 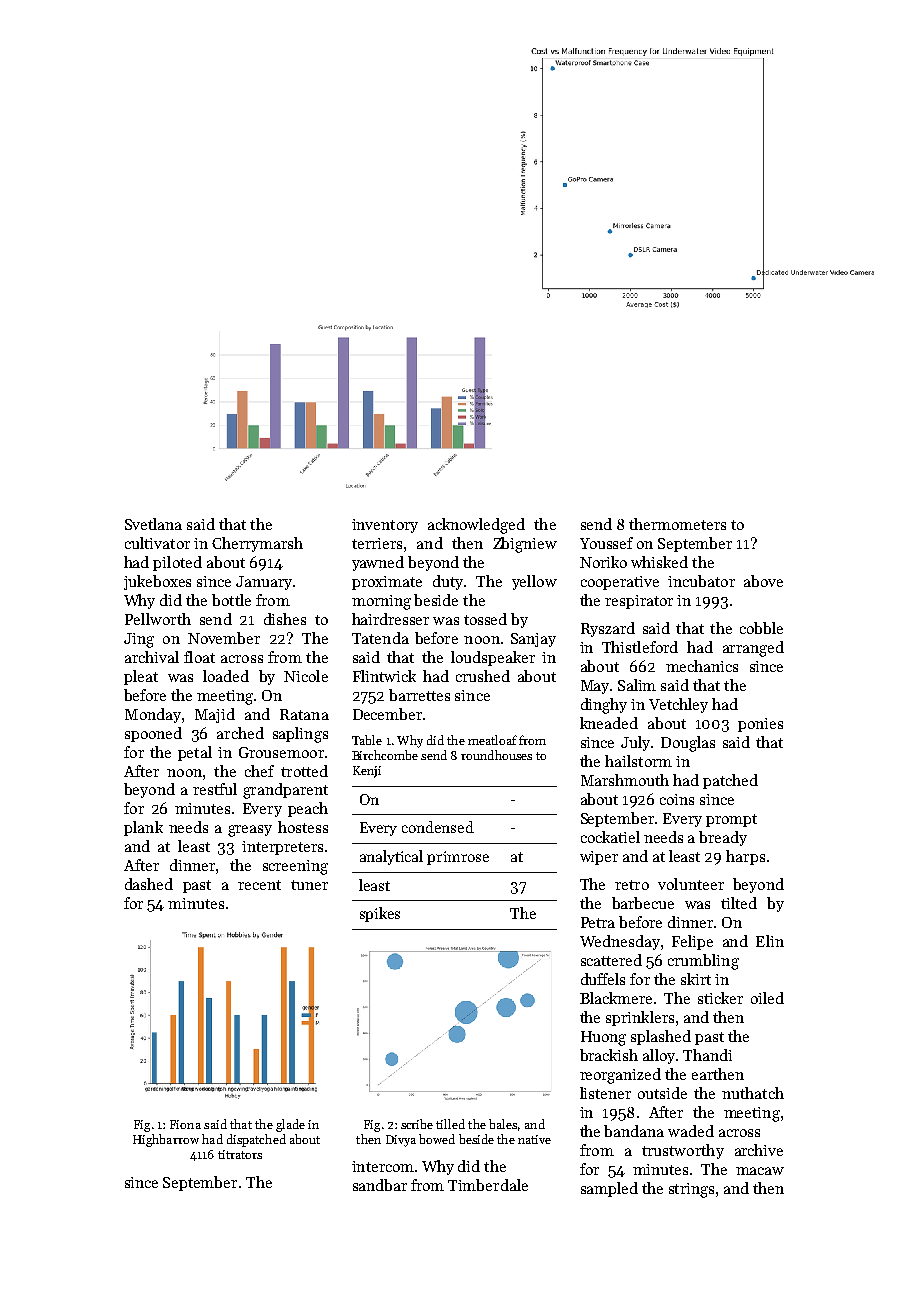 I want to click on tuner, so click(x=309, y=885).
